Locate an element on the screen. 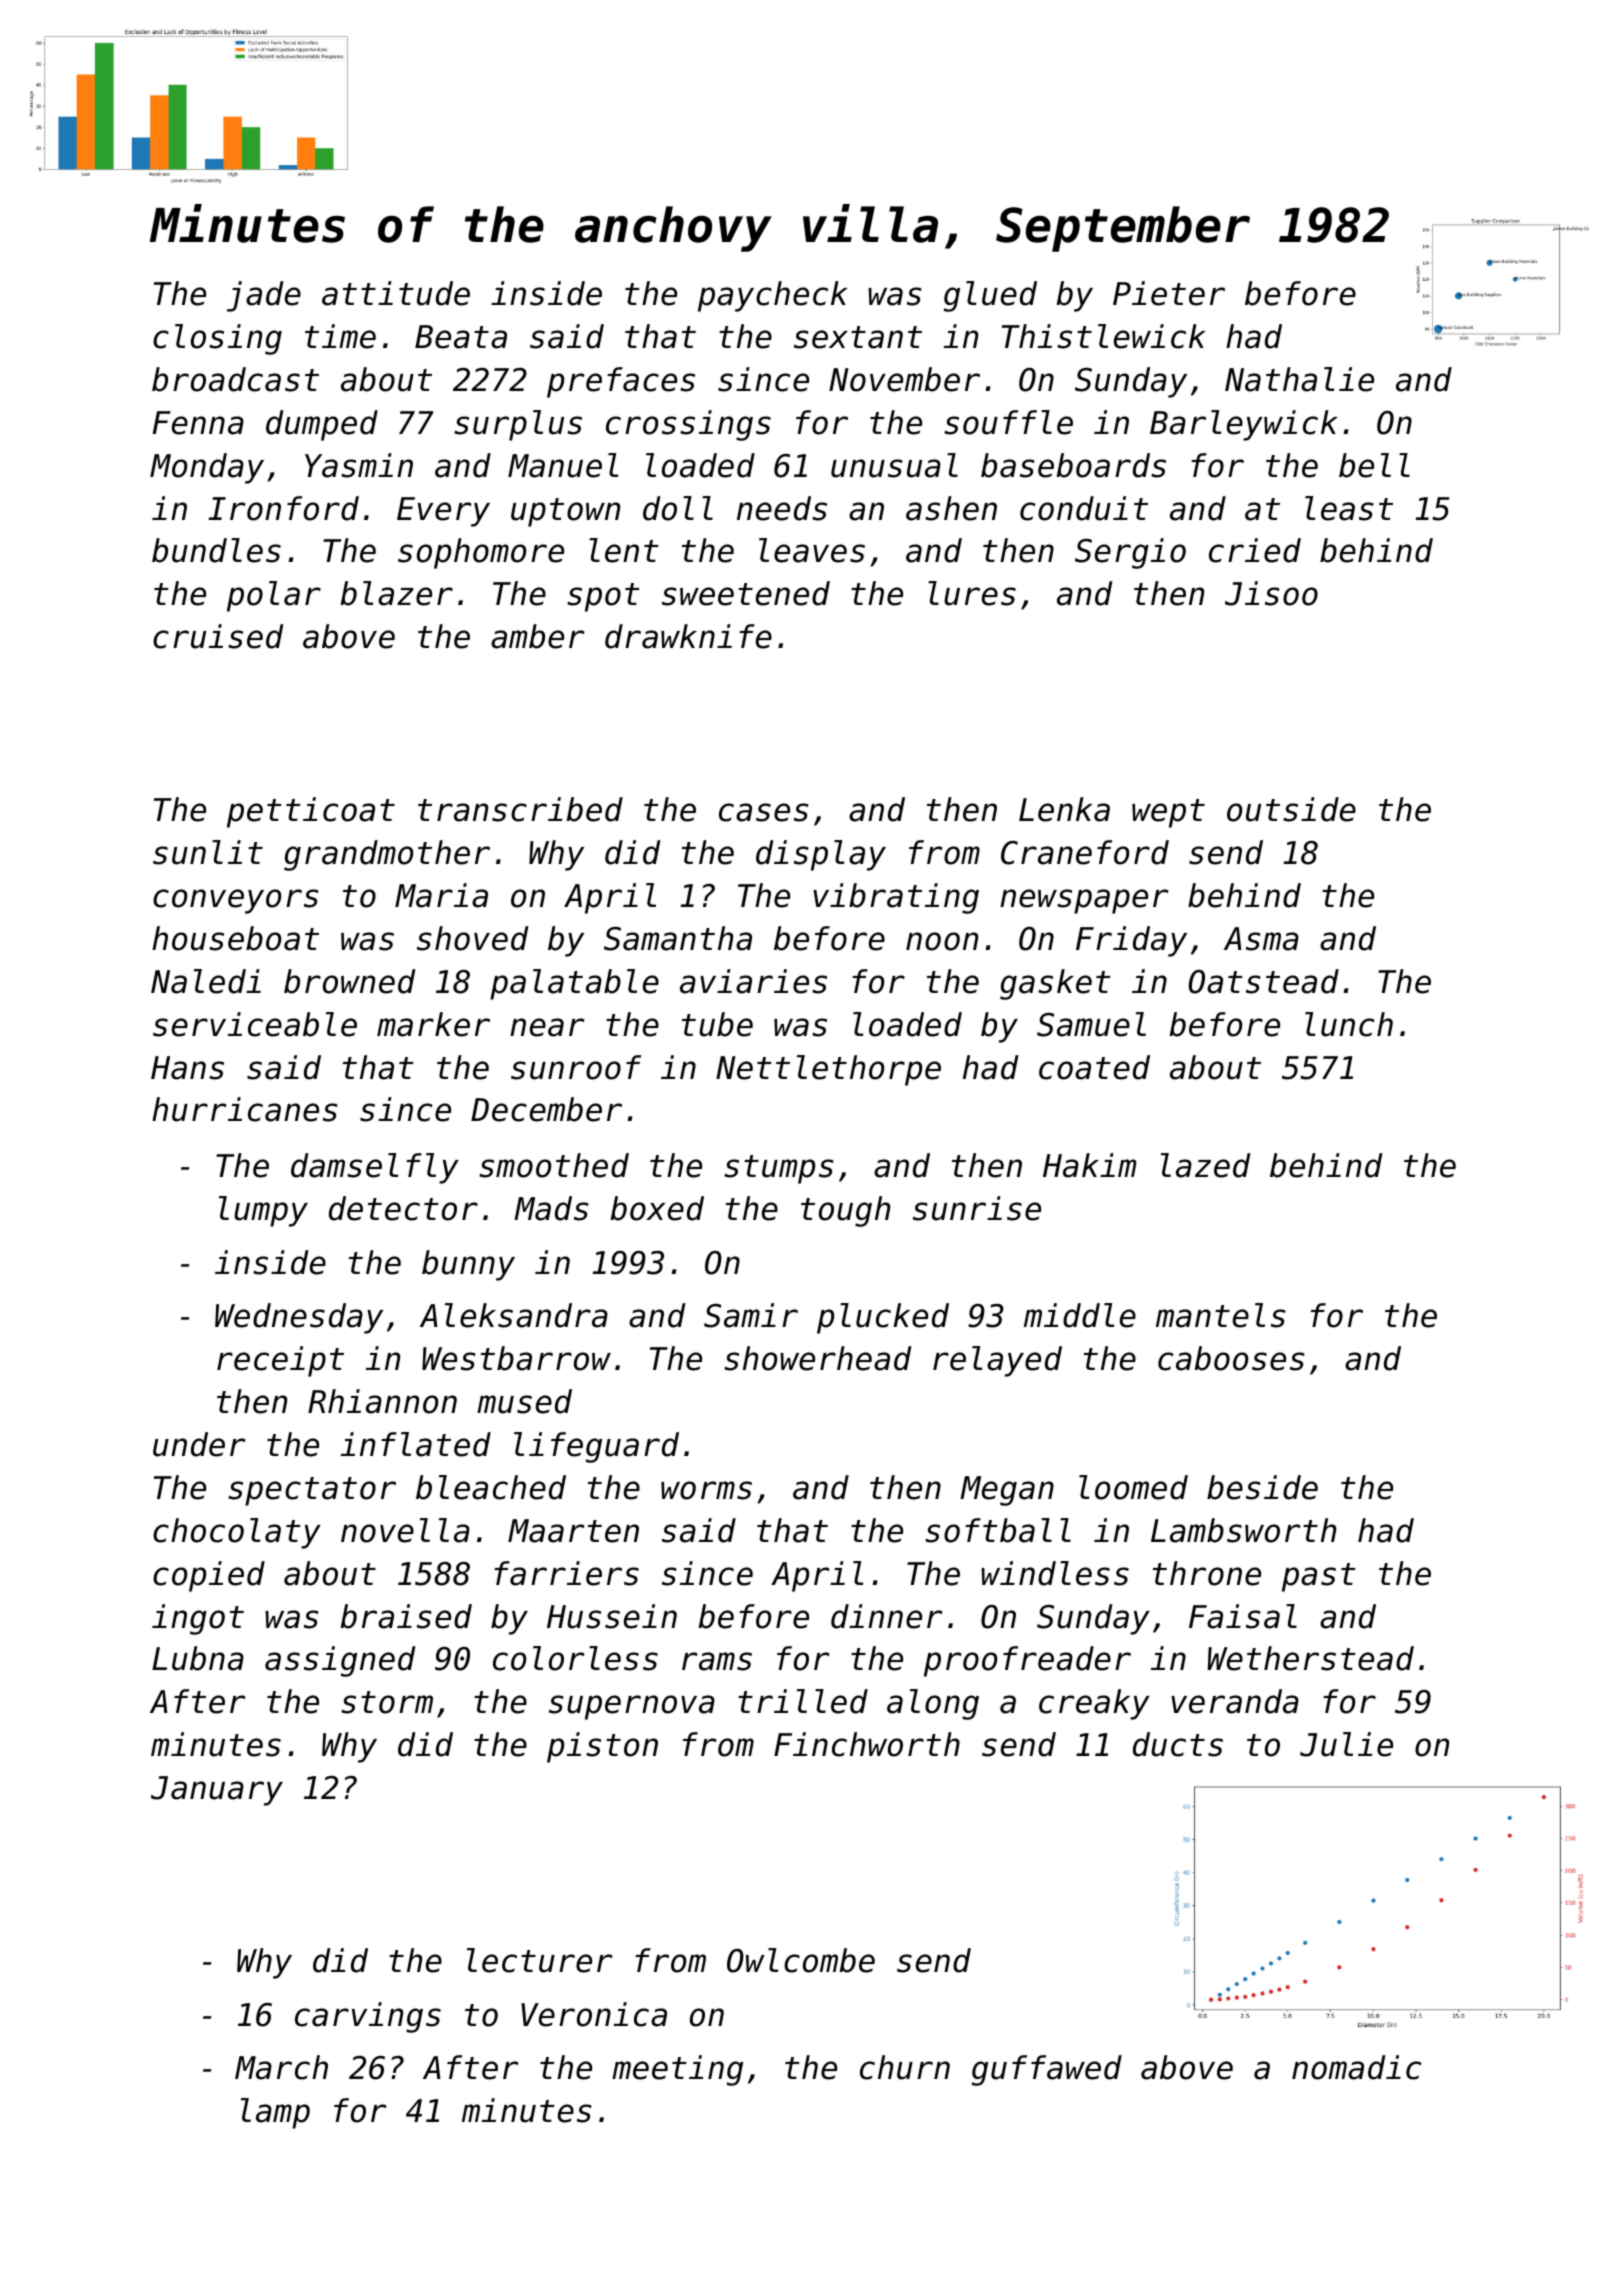 The width and height of the screenshot is (1620, 2292). nomadic is located at coordinates (1356, 2067).
